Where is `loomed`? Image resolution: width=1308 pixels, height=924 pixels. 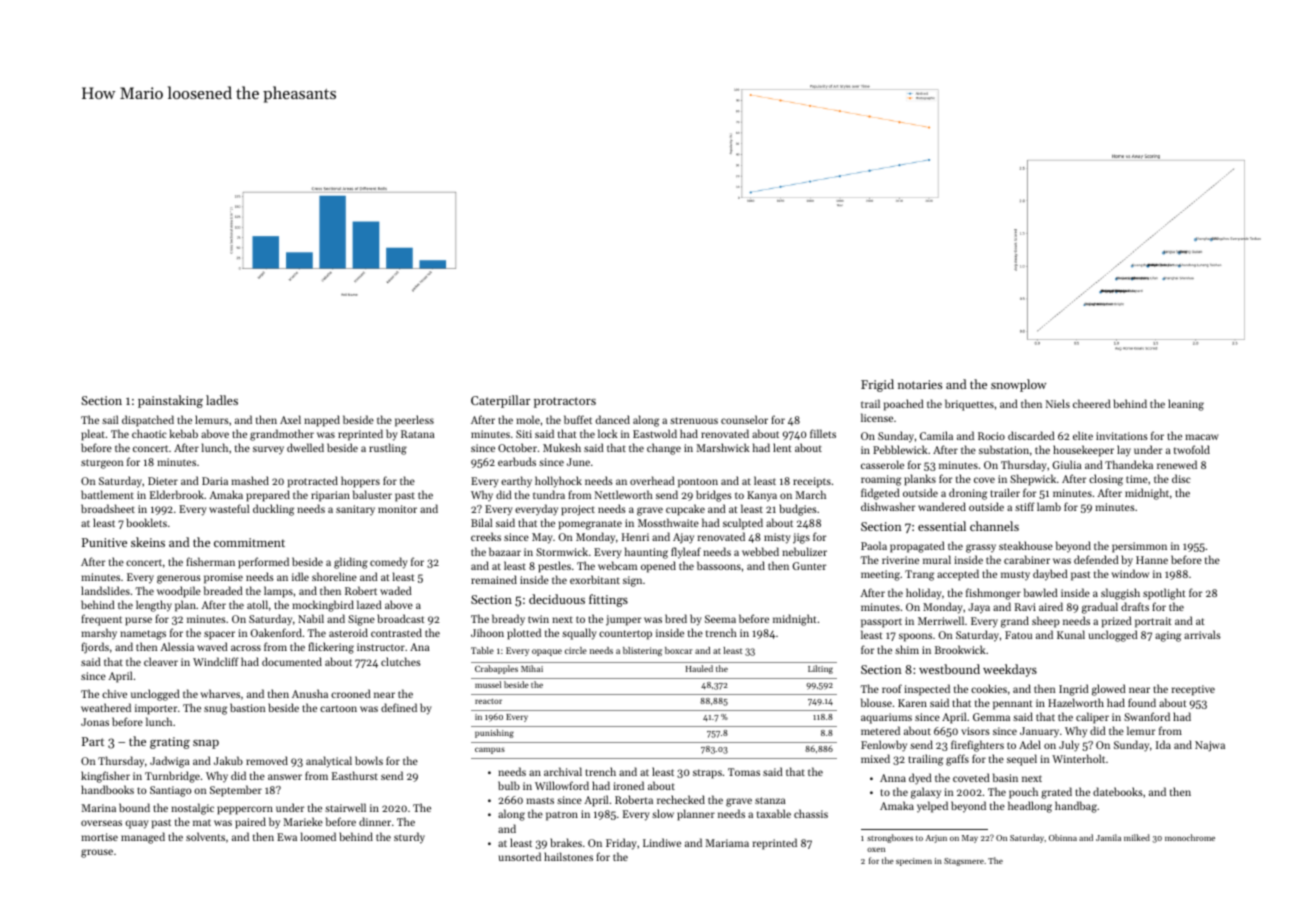 loomed is located at coordinates (318, 836).
